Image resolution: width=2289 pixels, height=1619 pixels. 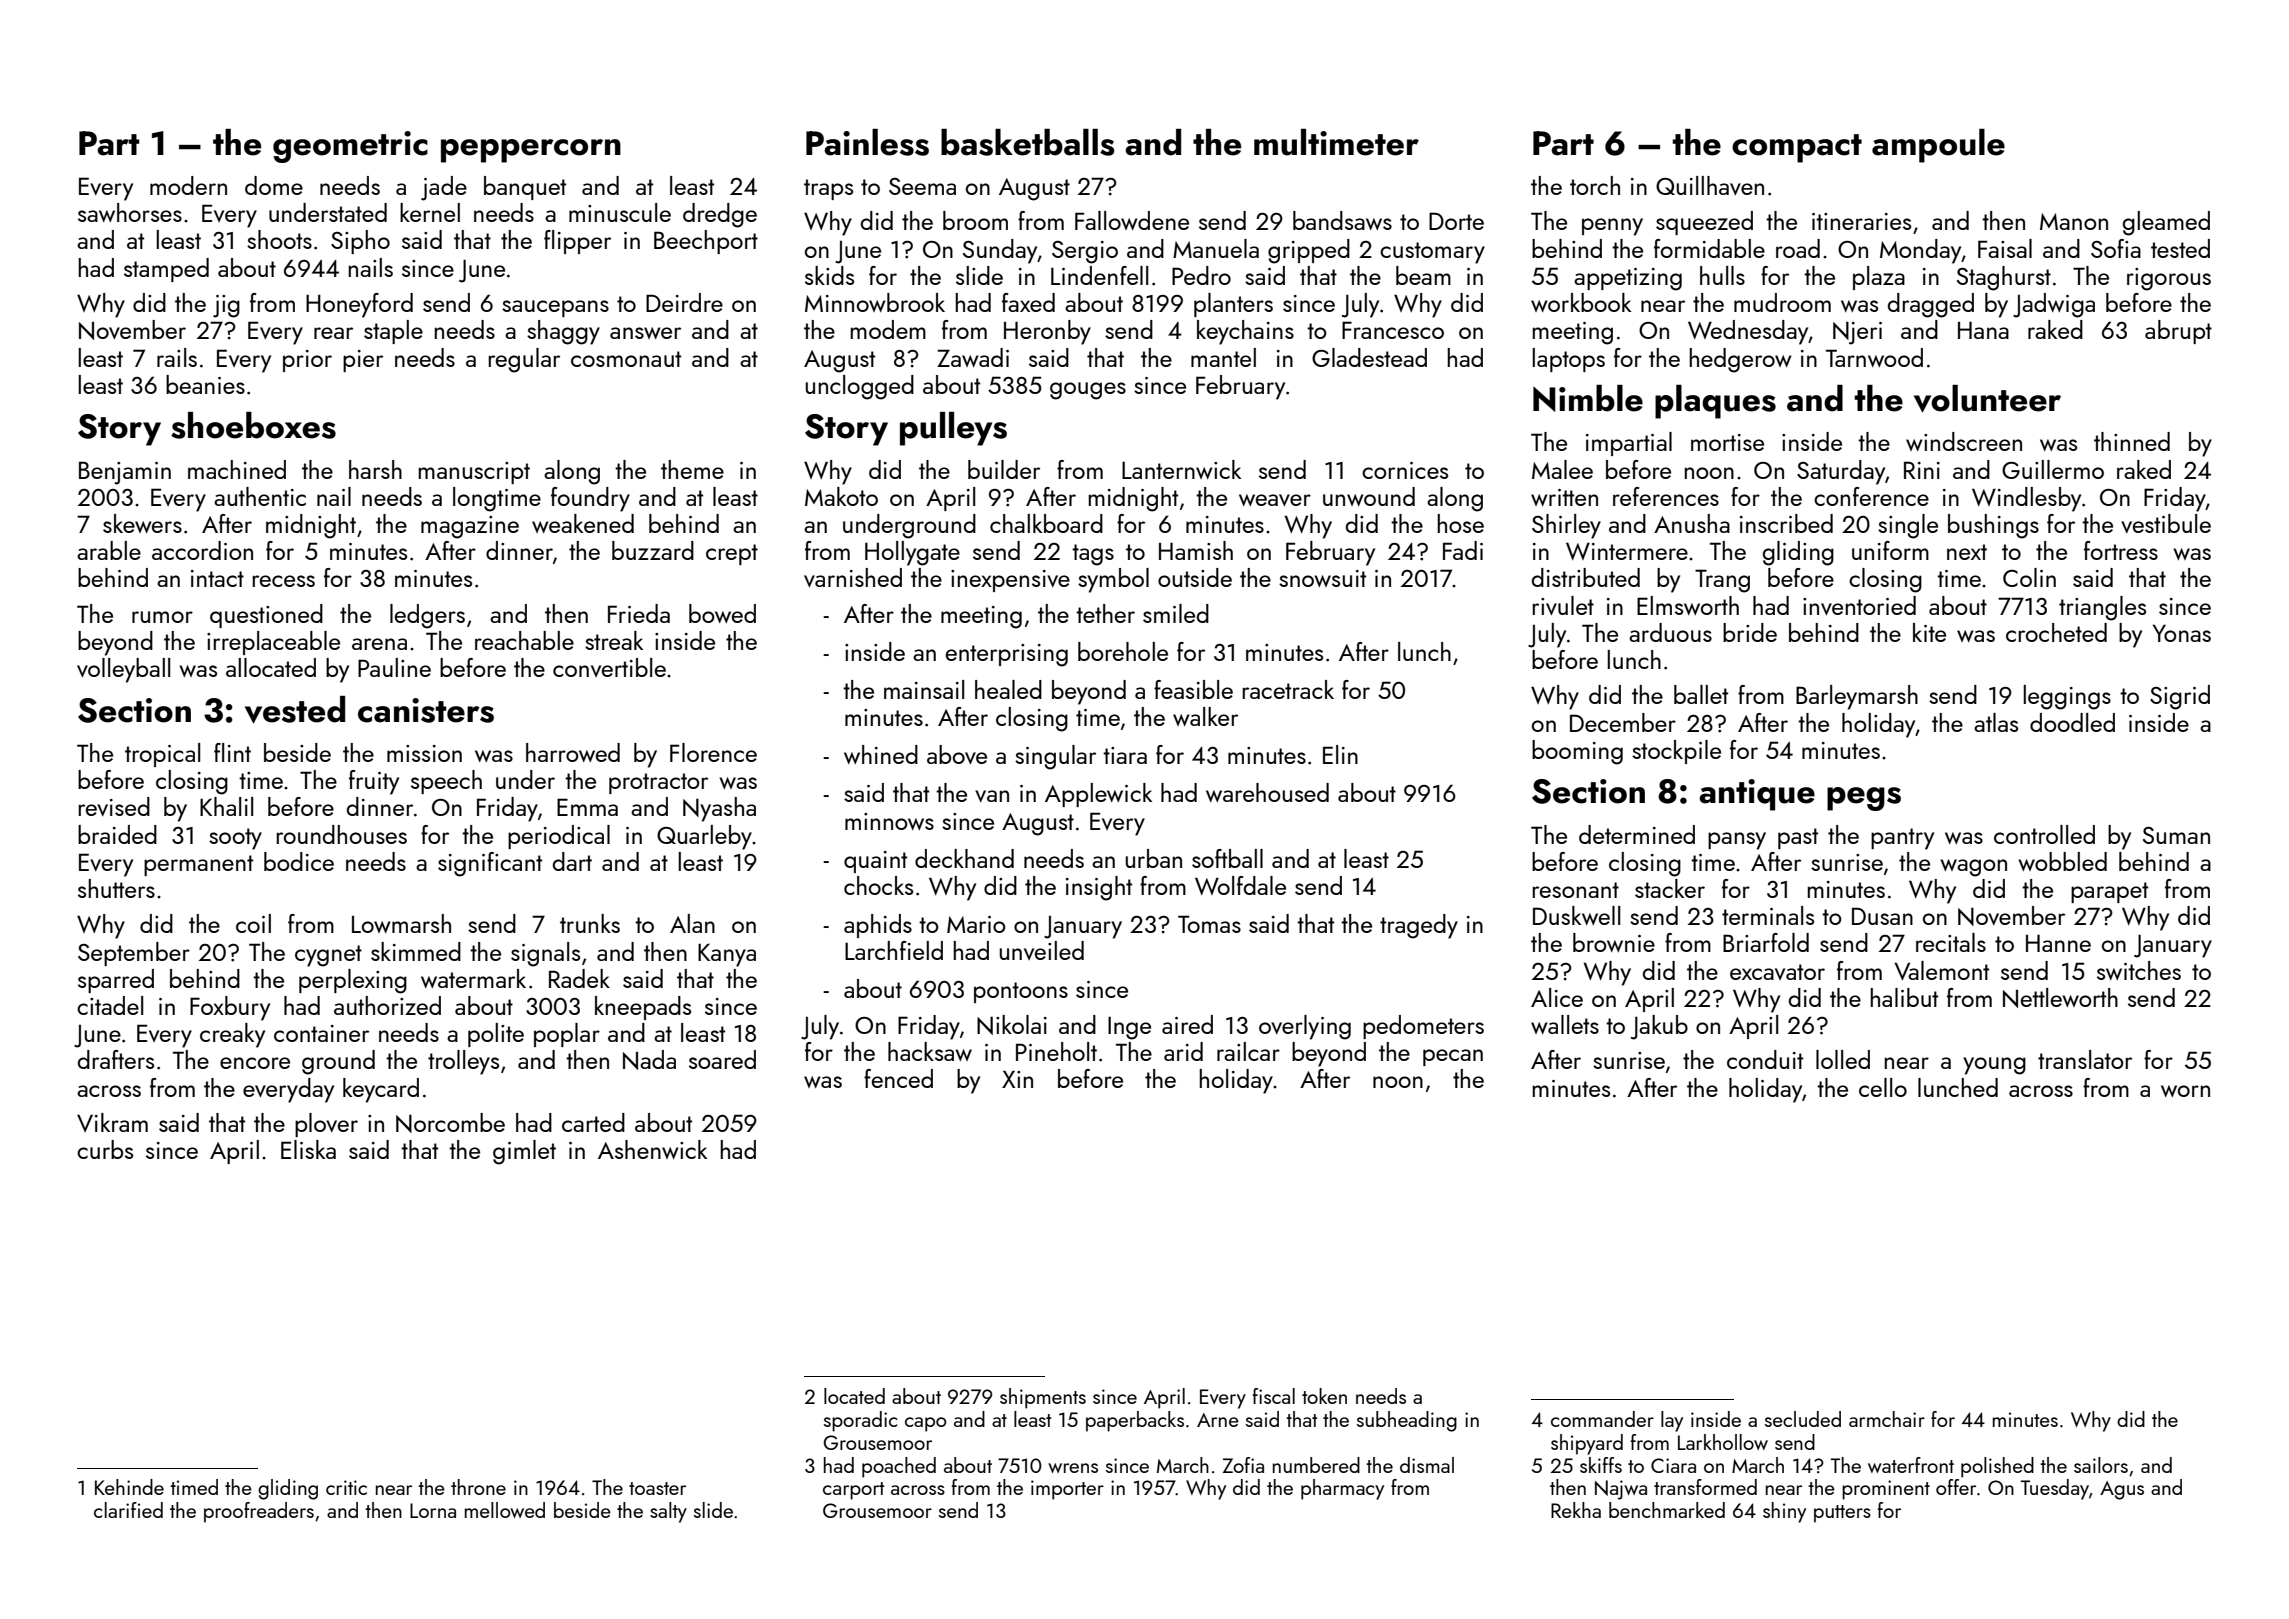 What do you see at coordinates (1887, 1419) in the document?
I see `armchair` at bounding box center [1887, 1419].
